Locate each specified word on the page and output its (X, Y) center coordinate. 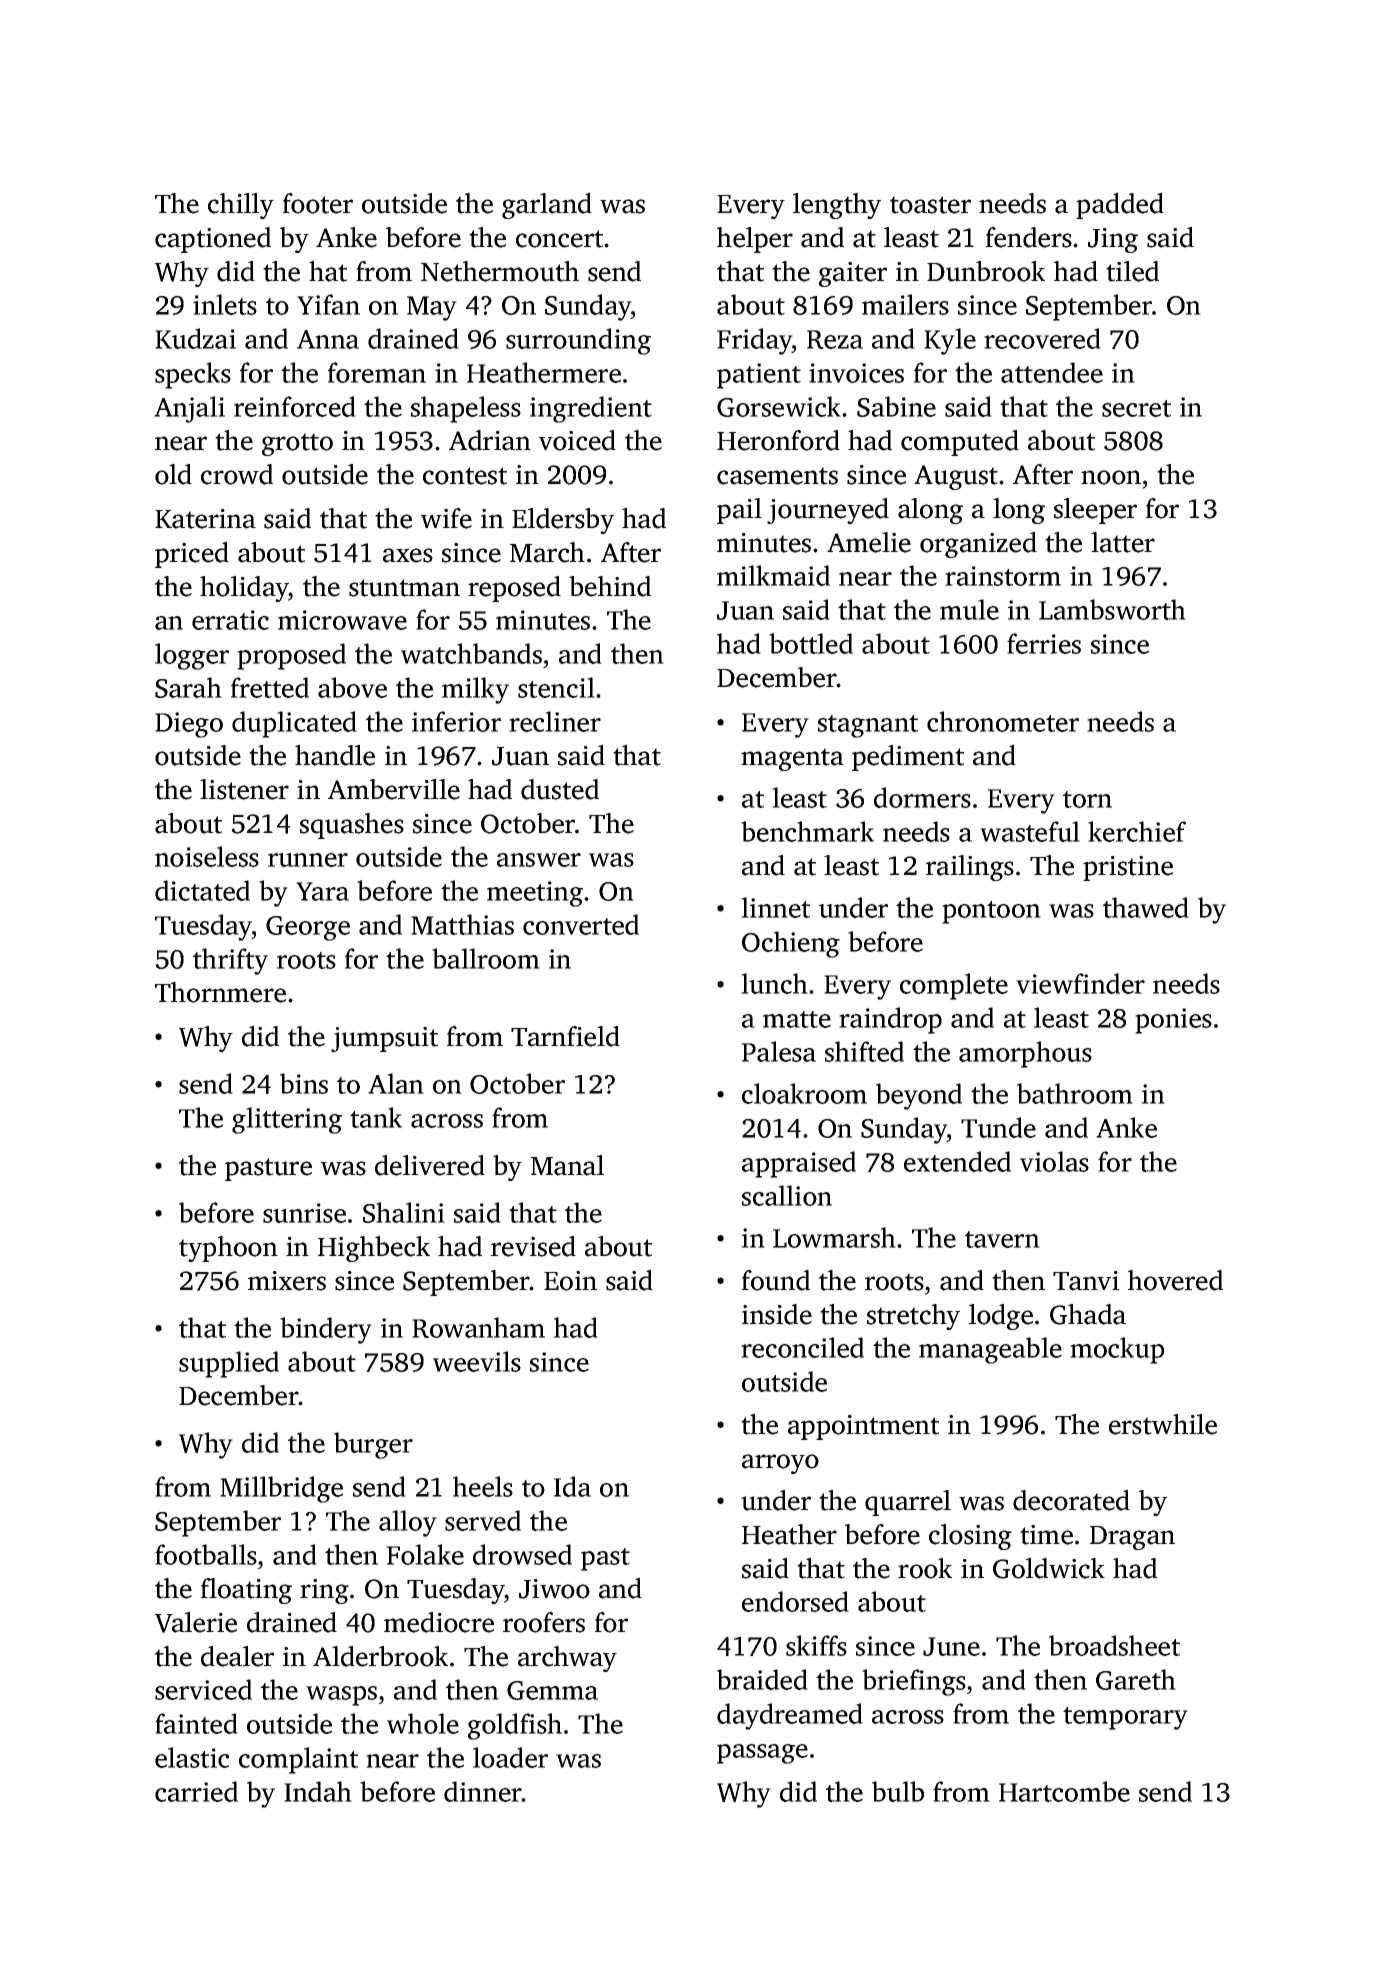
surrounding (578, 341)
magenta (792, 759)
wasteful (1030, 831)
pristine (1128, 868)
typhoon (228, 1249)
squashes (352, 826)
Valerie (196, 1622)
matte (797, 1019)
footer (318, 203)
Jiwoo (554, 1589)
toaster (930, 205)
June (951, 1646)
